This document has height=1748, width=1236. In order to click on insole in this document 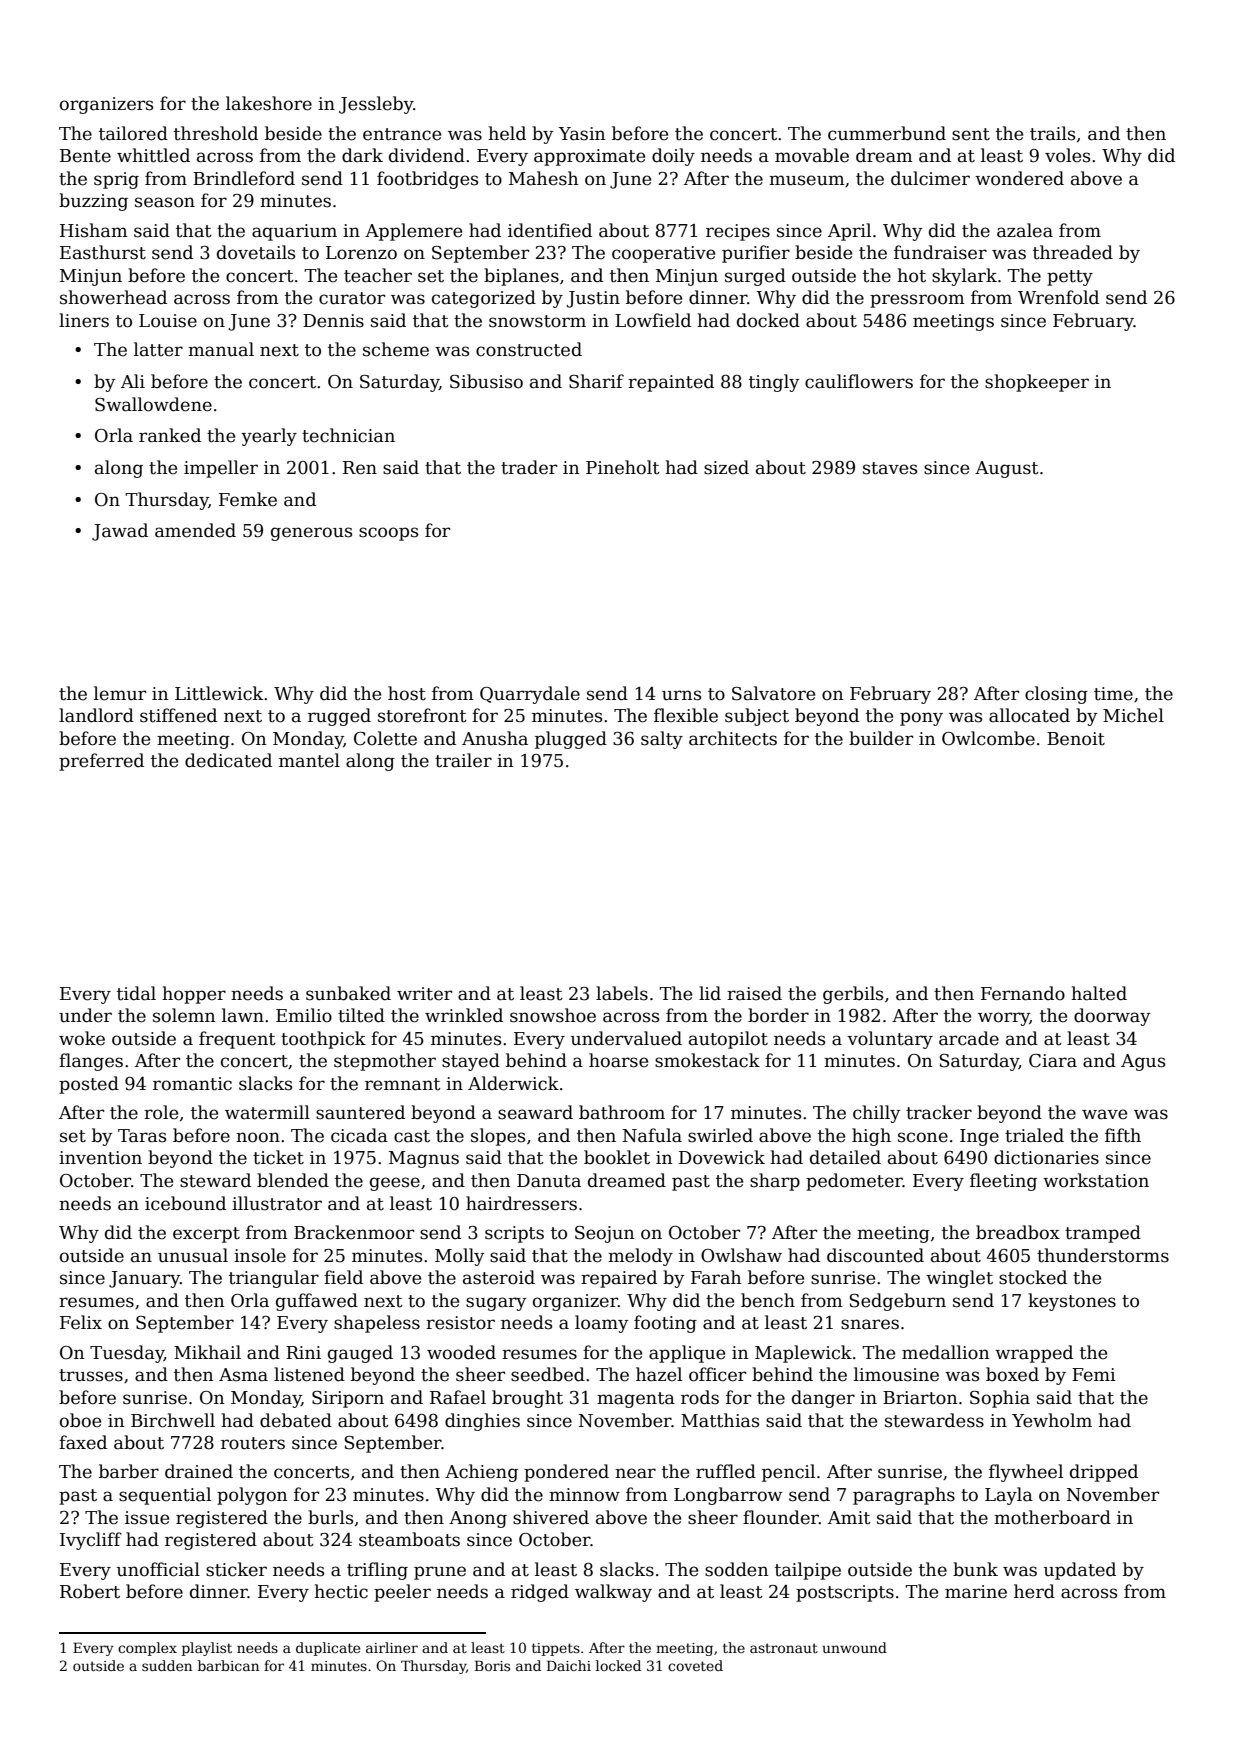, I will do `click(260, 1255)`.
